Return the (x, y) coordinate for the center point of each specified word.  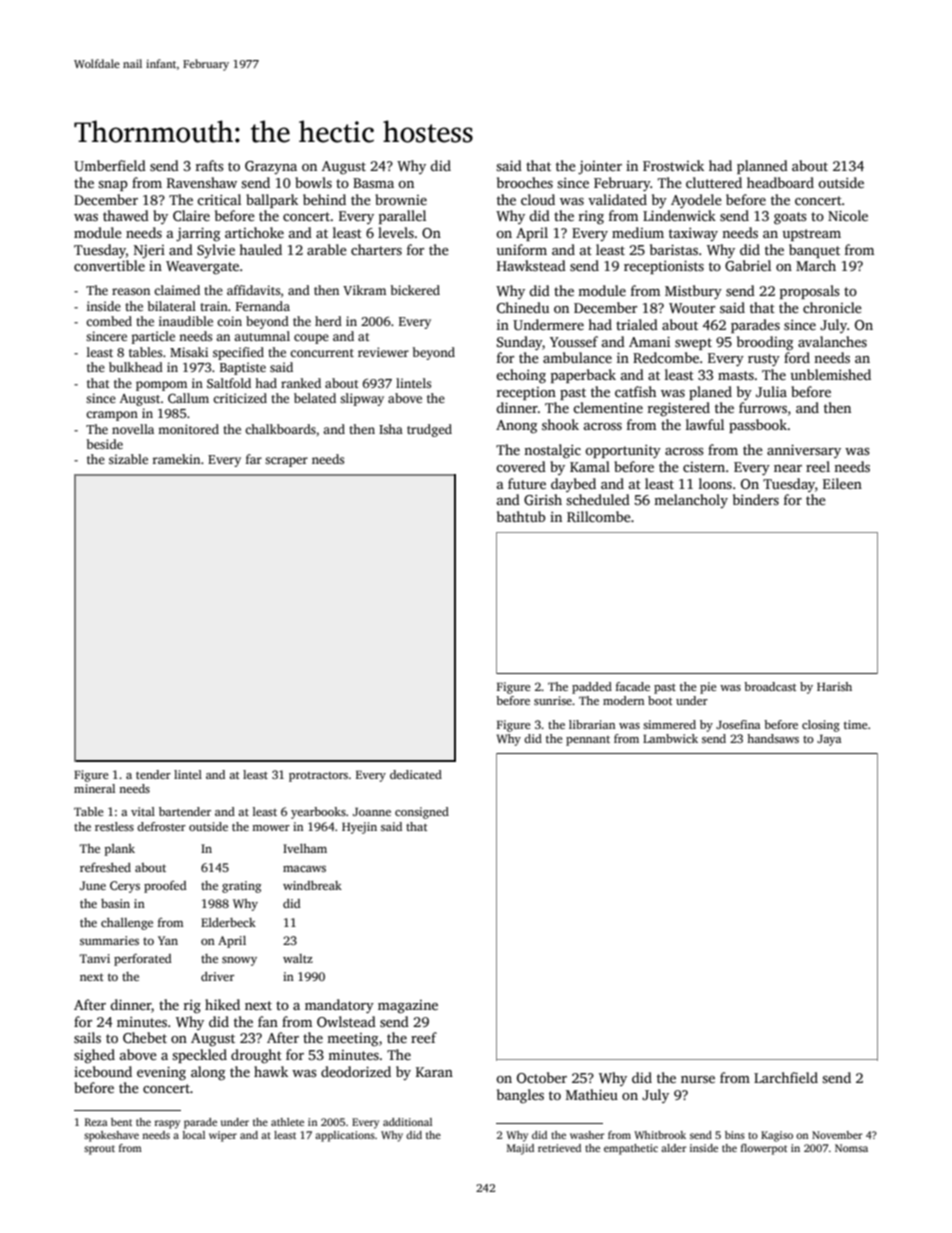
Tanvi (95, 958)
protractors (318, 777)
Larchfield (786, 1077)
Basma (373, 183)
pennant (588, 741)
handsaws (773, 738)
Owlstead (346, 1021)
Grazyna (271, 167)
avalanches (832, 341)
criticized (240, 398)
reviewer (383, 352)
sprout (99, 1150)
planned (762, 167)
